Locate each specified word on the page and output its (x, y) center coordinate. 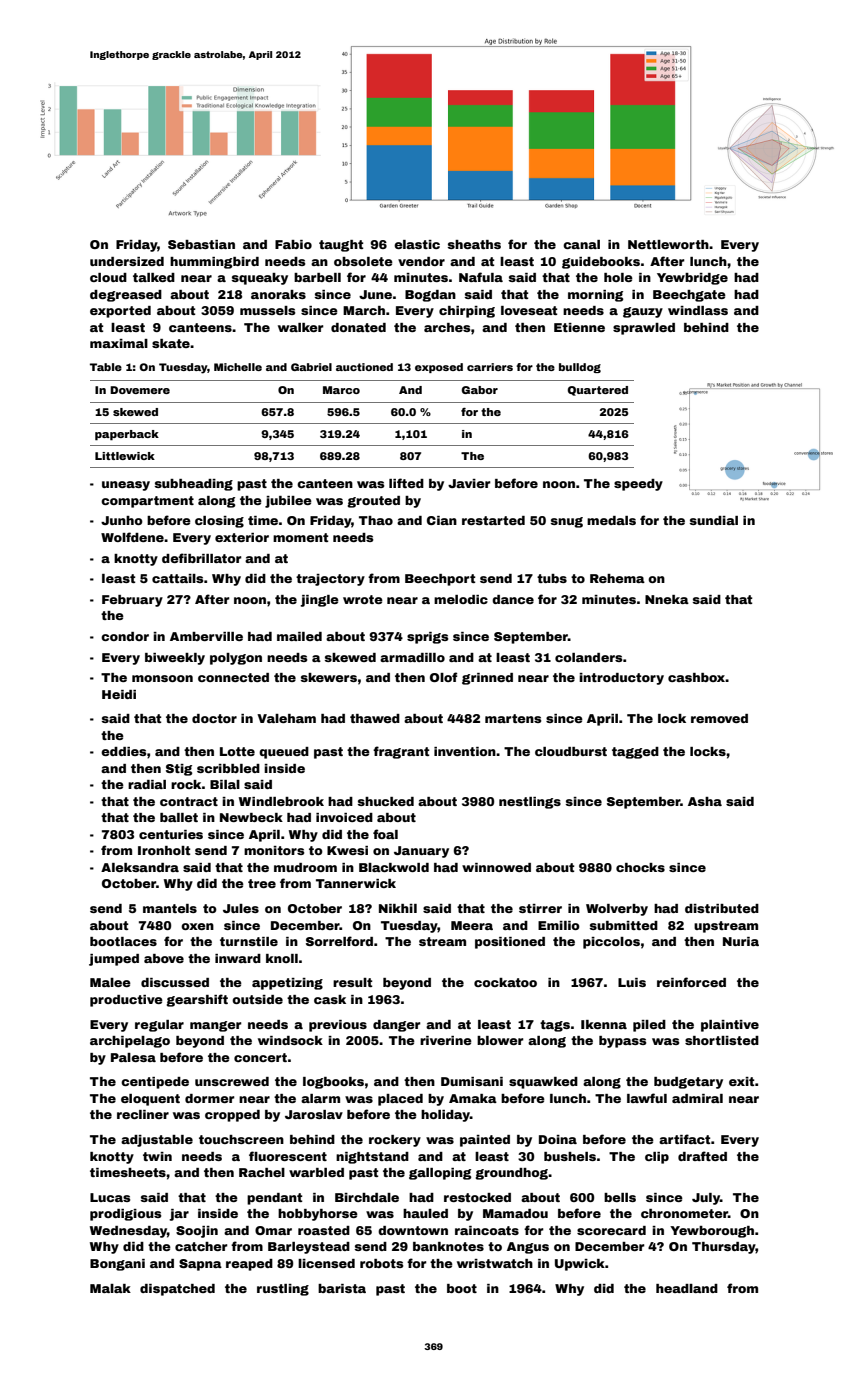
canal (581, 244)
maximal (119, 343)
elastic (417, 244)
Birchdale (367, 1197)
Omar (273, 1230)
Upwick (580, 1265)
